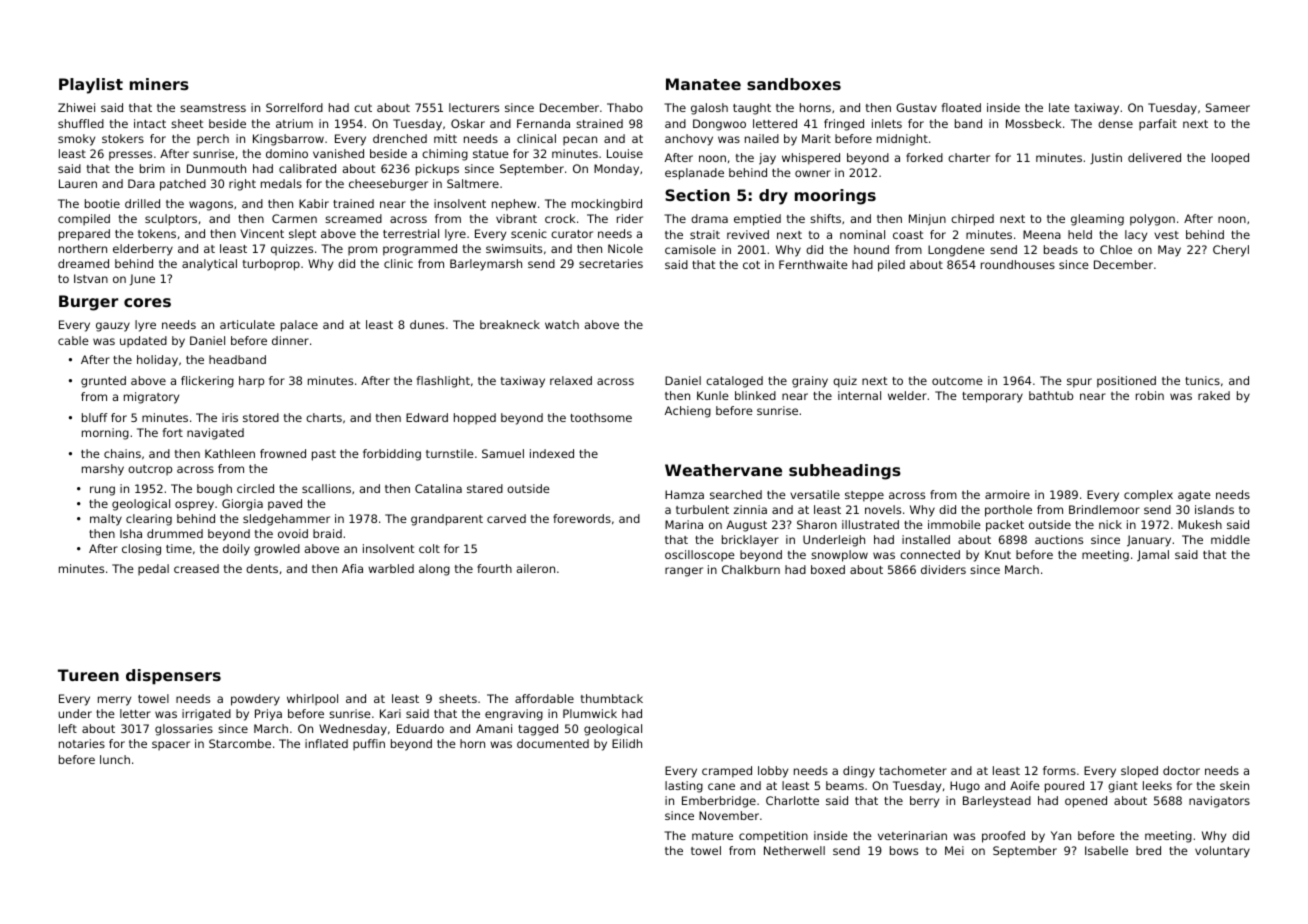 This screenshot has width=1308, height=924. Describe the element at coordinates (794, 84) in the screenshot. I see `sandboxes` at that location.
